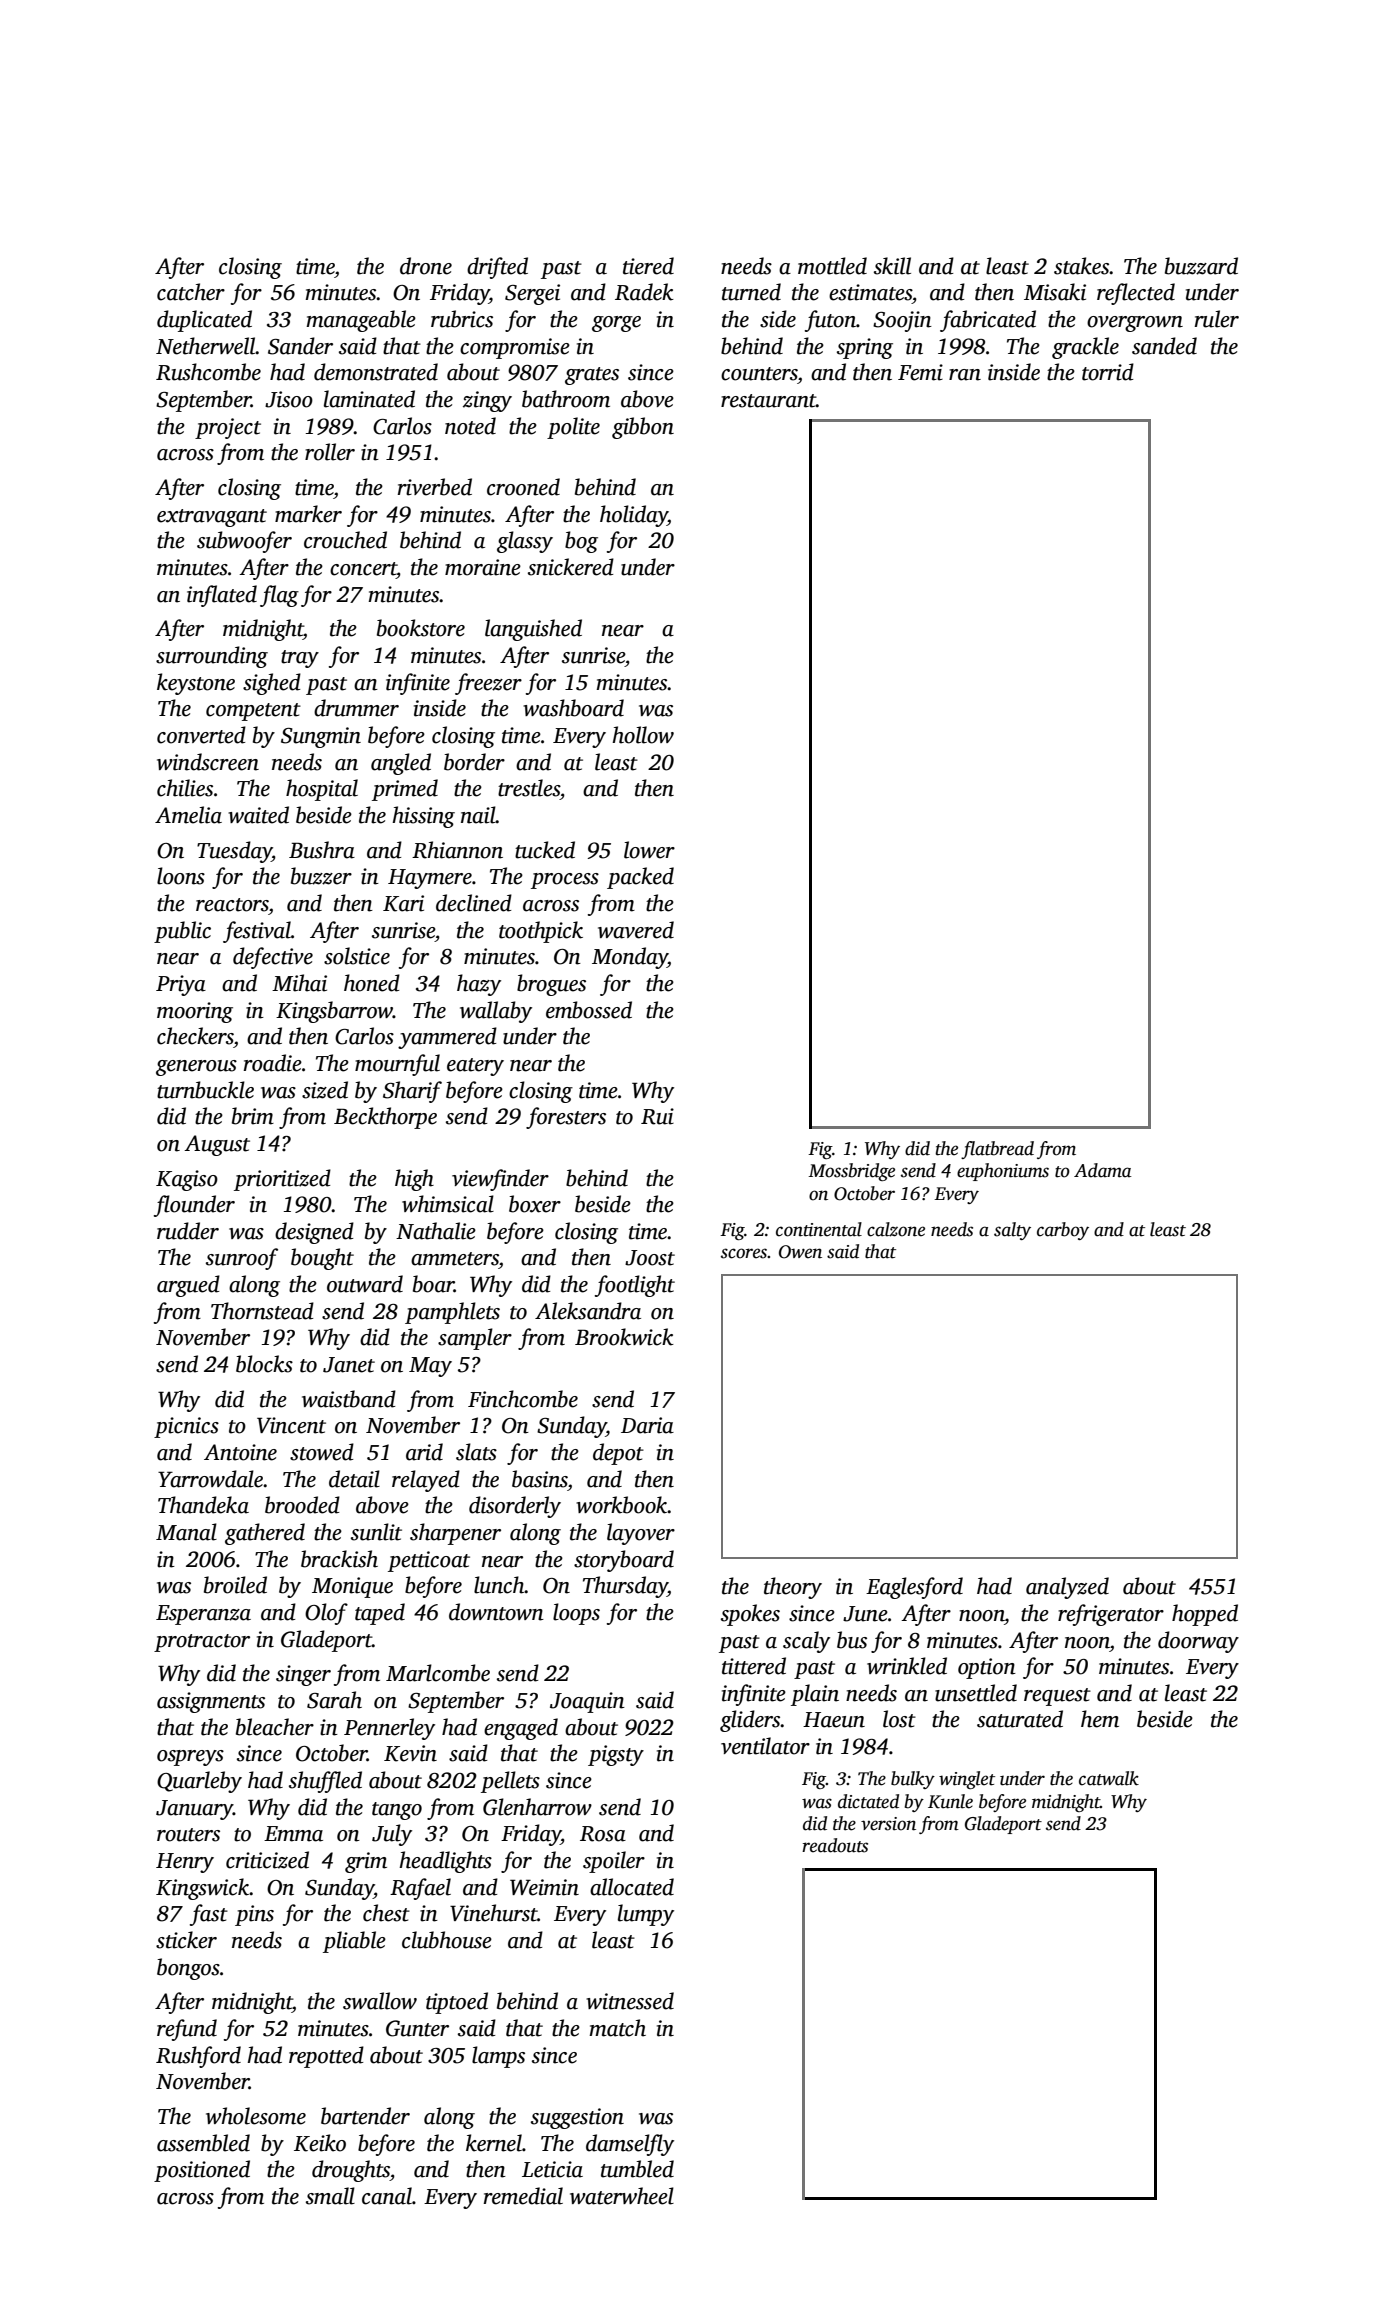 This screenshot has height=2297, width=1395. I want to click on drummer, so click(356, 708).
